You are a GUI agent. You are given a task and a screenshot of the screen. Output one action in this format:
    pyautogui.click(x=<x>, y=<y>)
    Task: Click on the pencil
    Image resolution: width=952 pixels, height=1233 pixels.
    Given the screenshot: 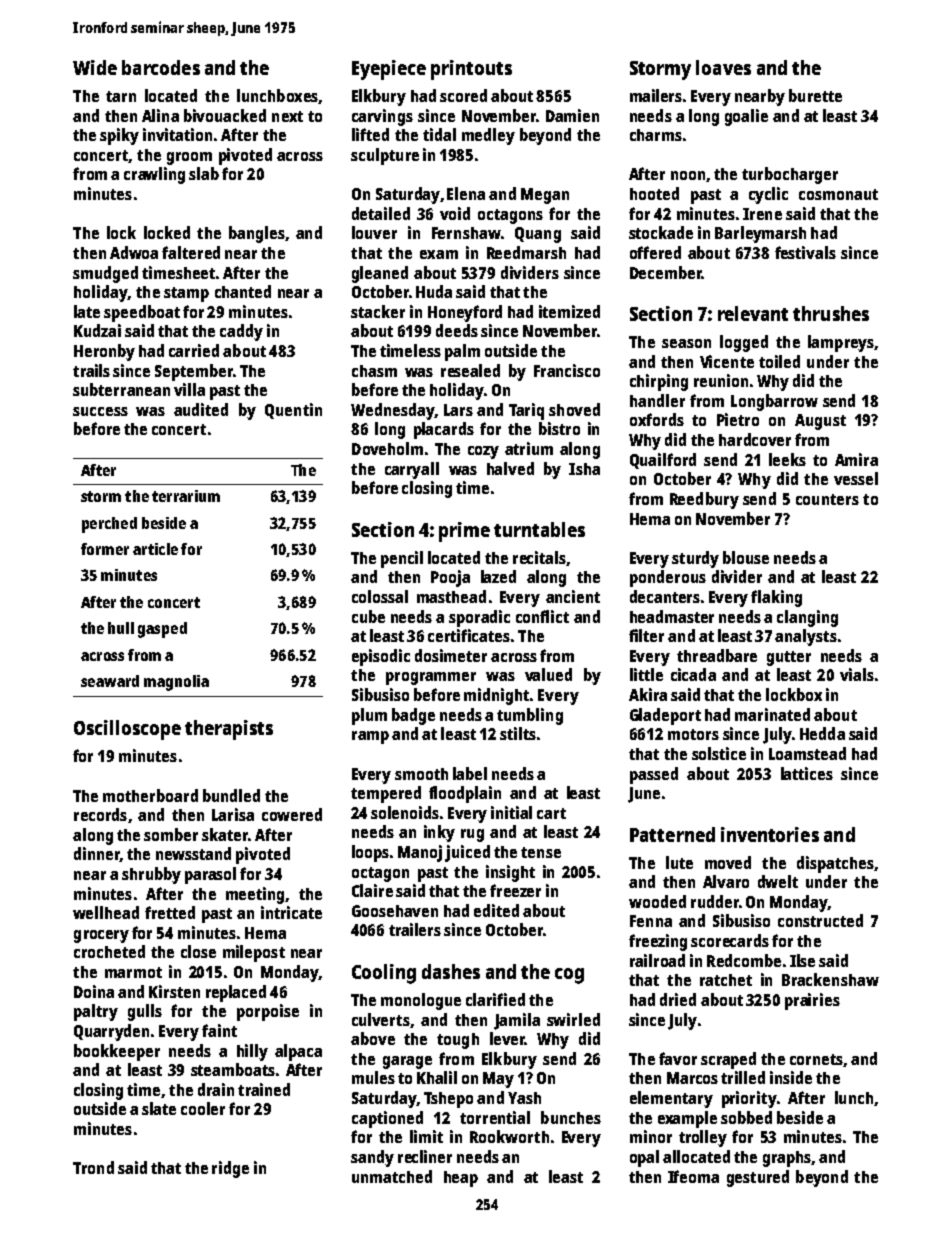 What is the action you would take?
    pyautogui.click(x=402, y=559)
